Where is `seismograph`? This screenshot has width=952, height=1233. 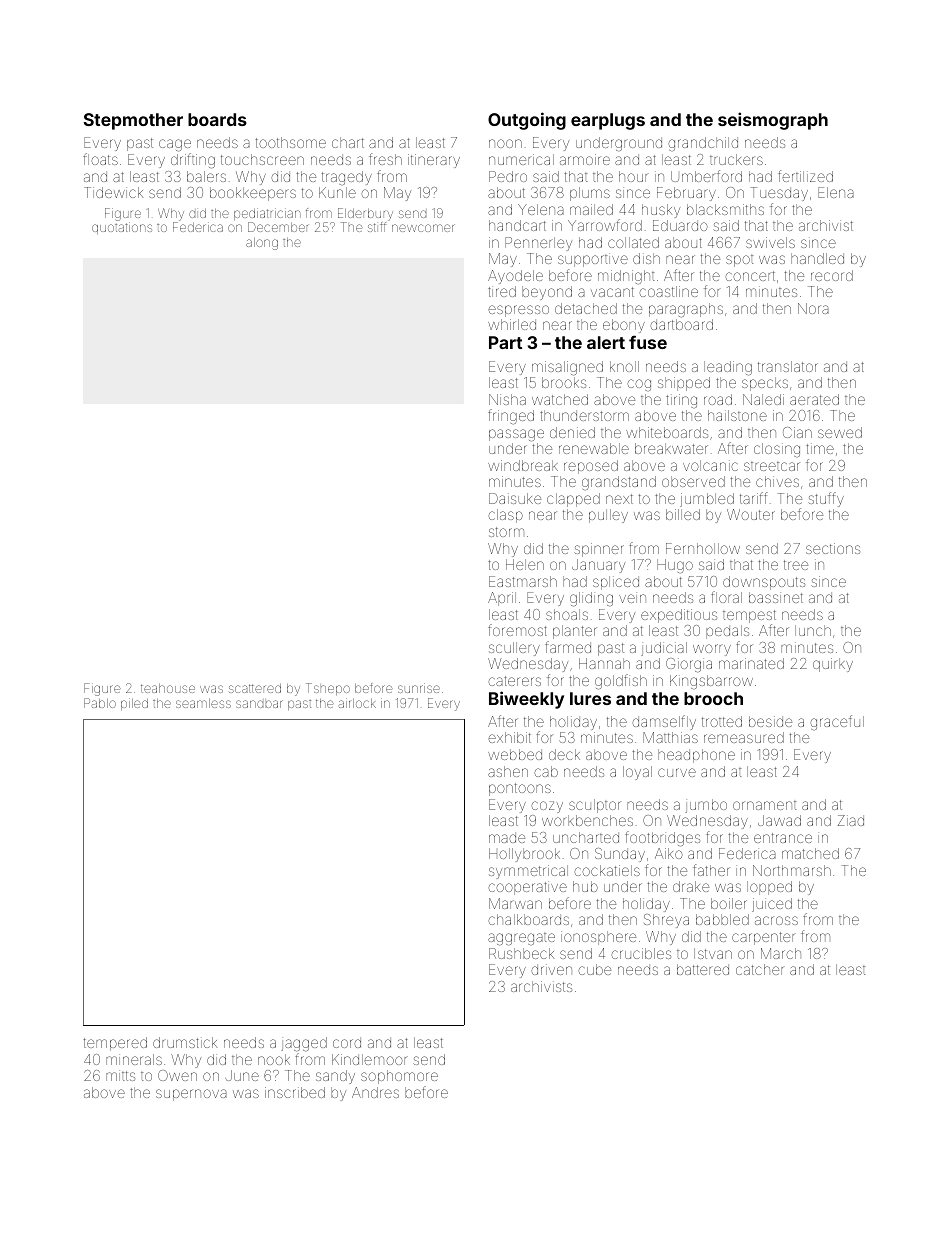
seismograph is located at coordinates (773, 121).
